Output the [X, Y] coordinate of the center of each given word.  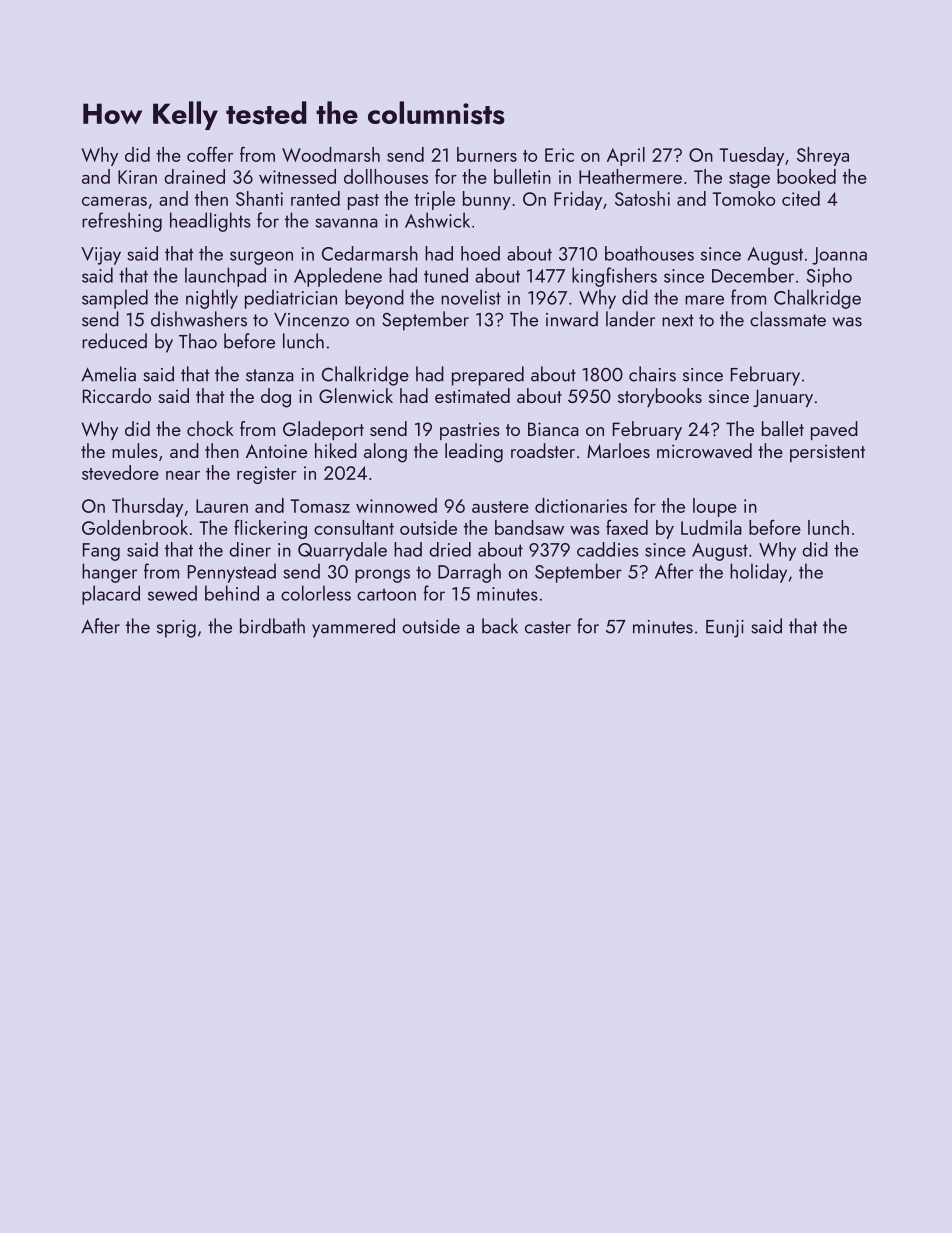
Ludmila [711, 527]
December [753, 275]
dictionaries [581, 505]
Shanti [259, 198]
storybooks [660, 397]
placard [111, 595]
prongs [382, 576]
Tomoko [743, 198]
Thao [198, 341]
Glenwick [356, 395]
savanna [346, 223]
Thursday [147, 507]
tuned [446, 275]
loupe [715, 507]
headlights [210, 222]
